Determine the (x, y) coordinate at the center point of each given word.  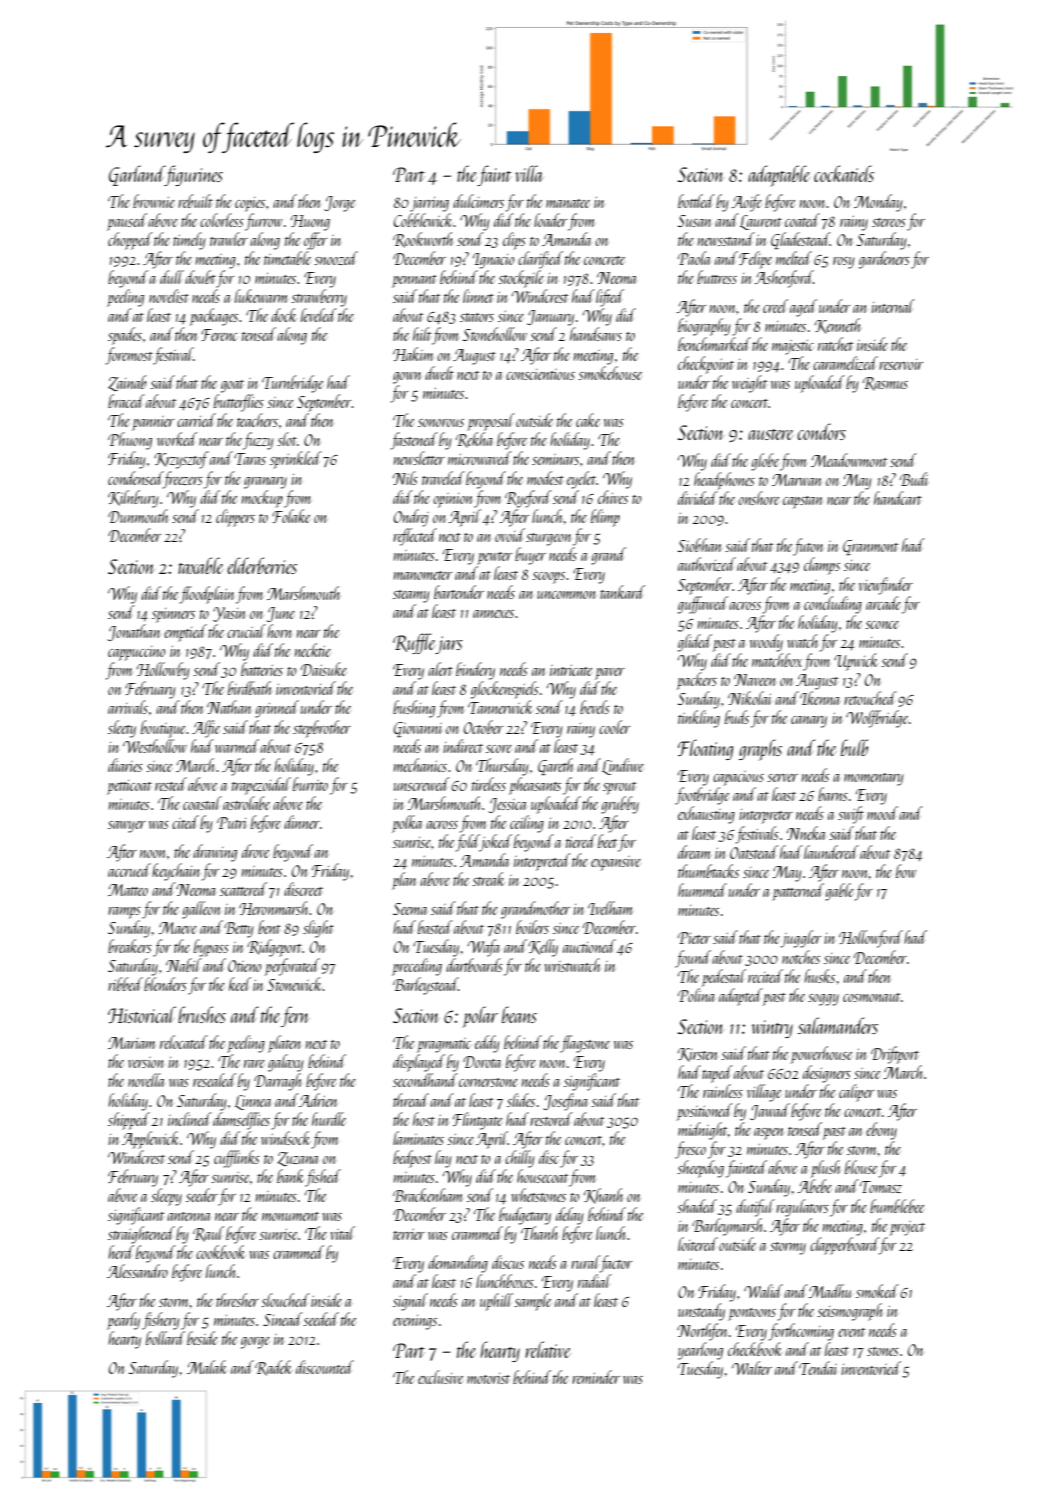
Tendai (818, 1368)
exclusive (440, 1377)
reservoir (901, 364)
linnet (478, 296)
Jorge (339, 204)
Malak (207, 1367)
